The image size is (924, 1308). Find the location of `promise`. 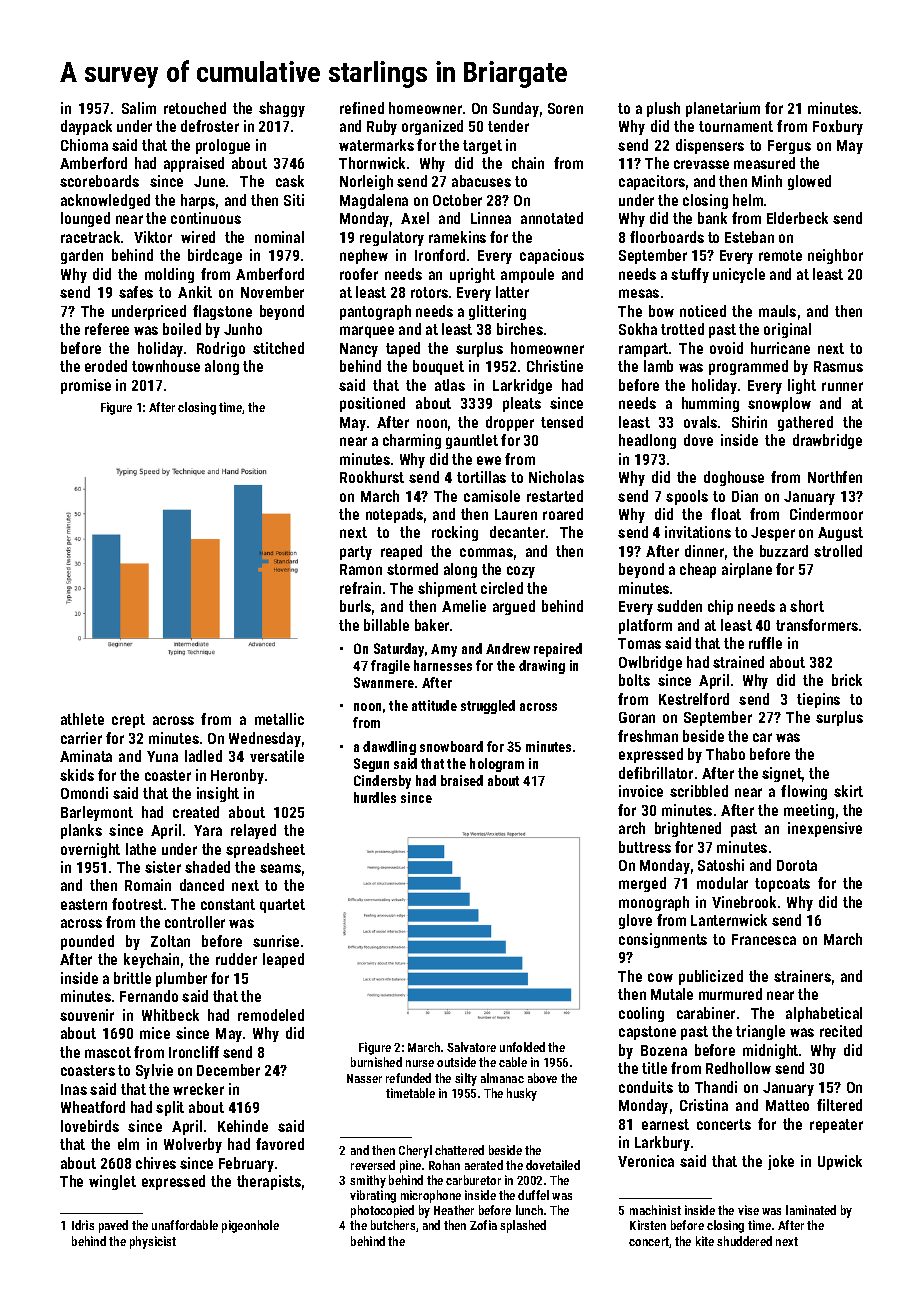

promise is located at coordinates (86, 386).
